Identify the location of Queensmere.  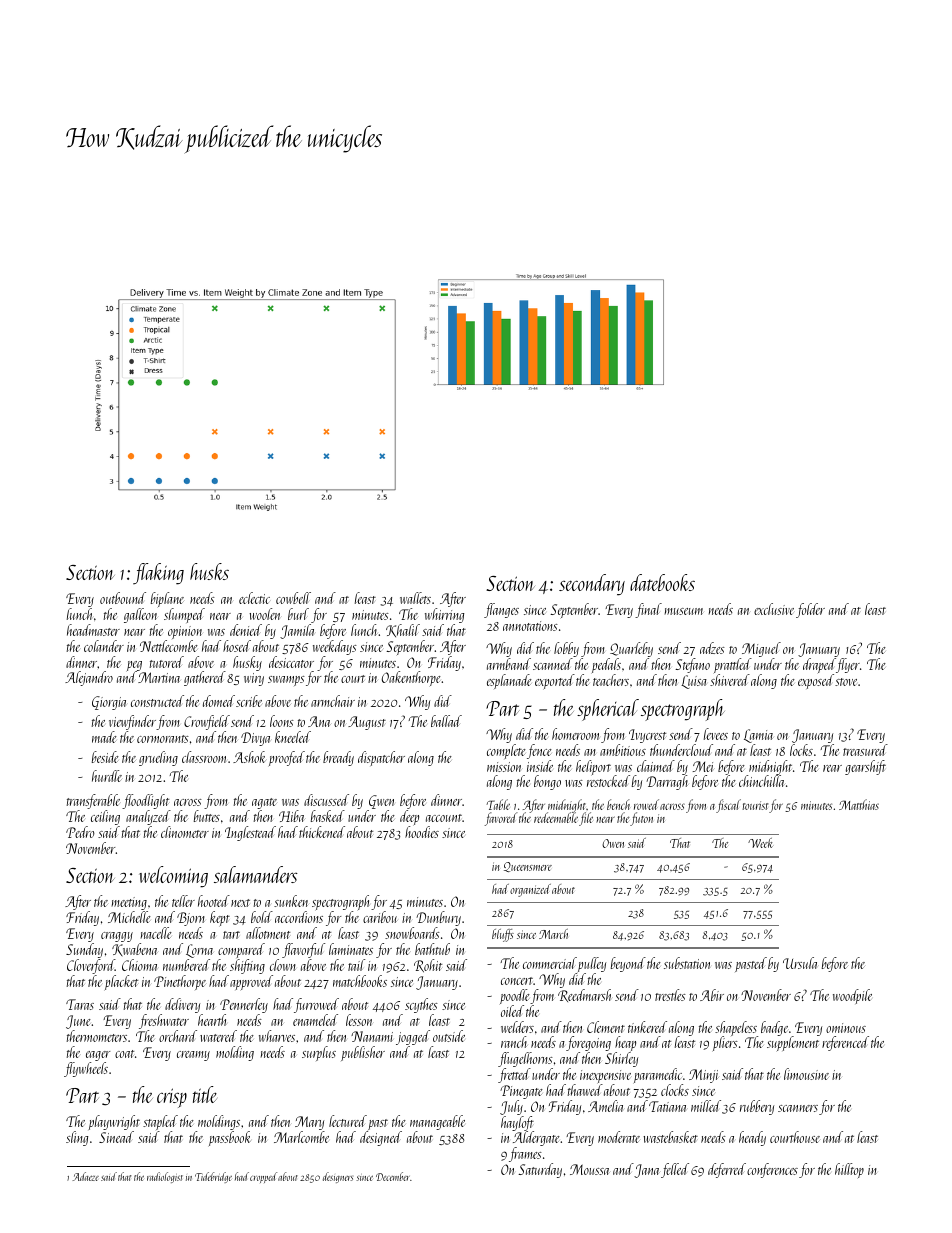
(528, 867).
